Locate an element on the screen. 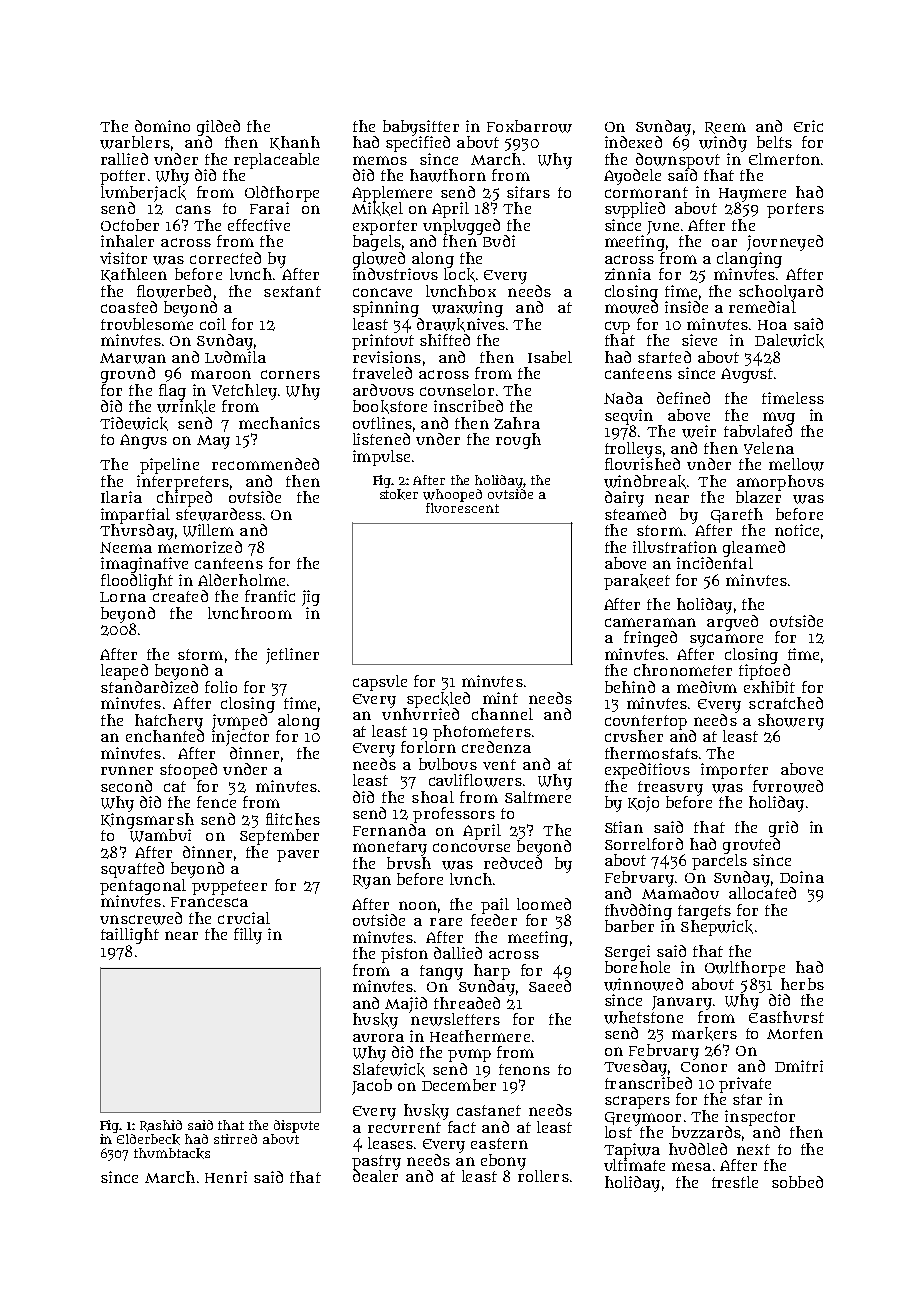 Image resolution: width=924 pixels, height=1308 pixels. created is located at coordinates (180, 596).
